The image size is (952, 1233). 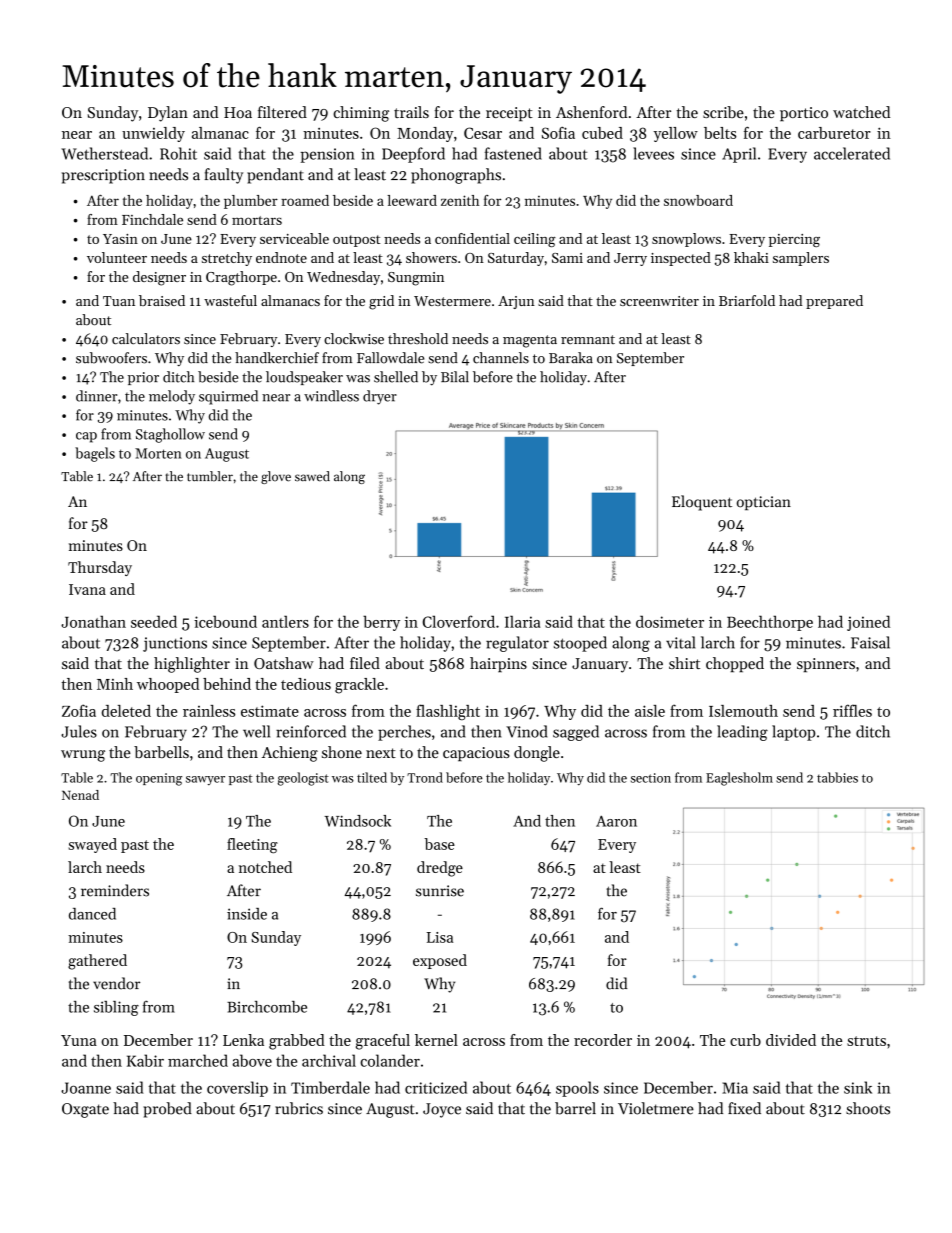 I want to click on fleeting, so click(x=252, y=846).
